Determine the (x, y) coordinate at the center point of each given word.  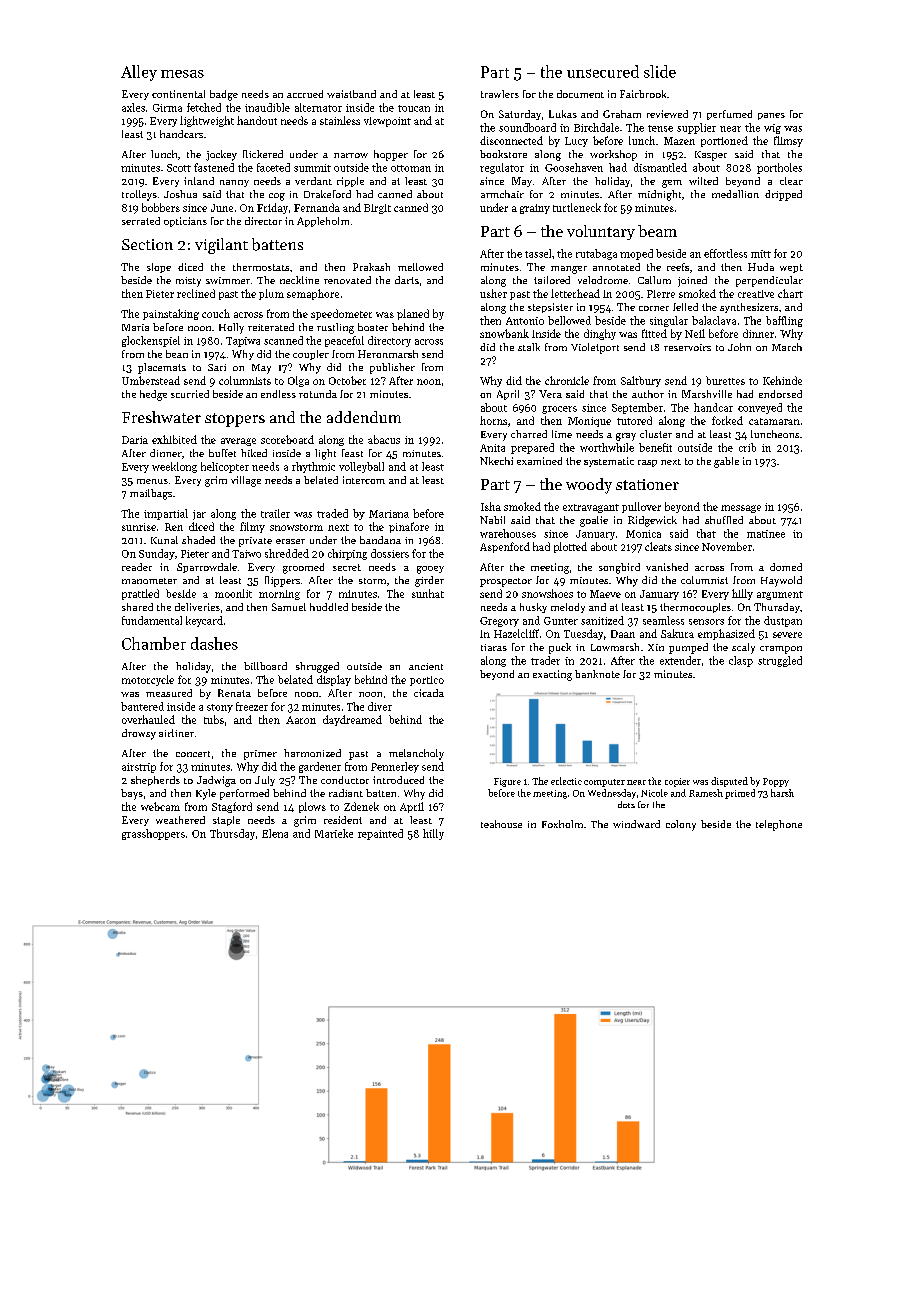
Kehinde (782, 380)
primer (260, 755)
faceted (273, 167)
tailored (552, 280)
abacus (384, 439)
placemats (162, 368)
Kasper (711, 156)
